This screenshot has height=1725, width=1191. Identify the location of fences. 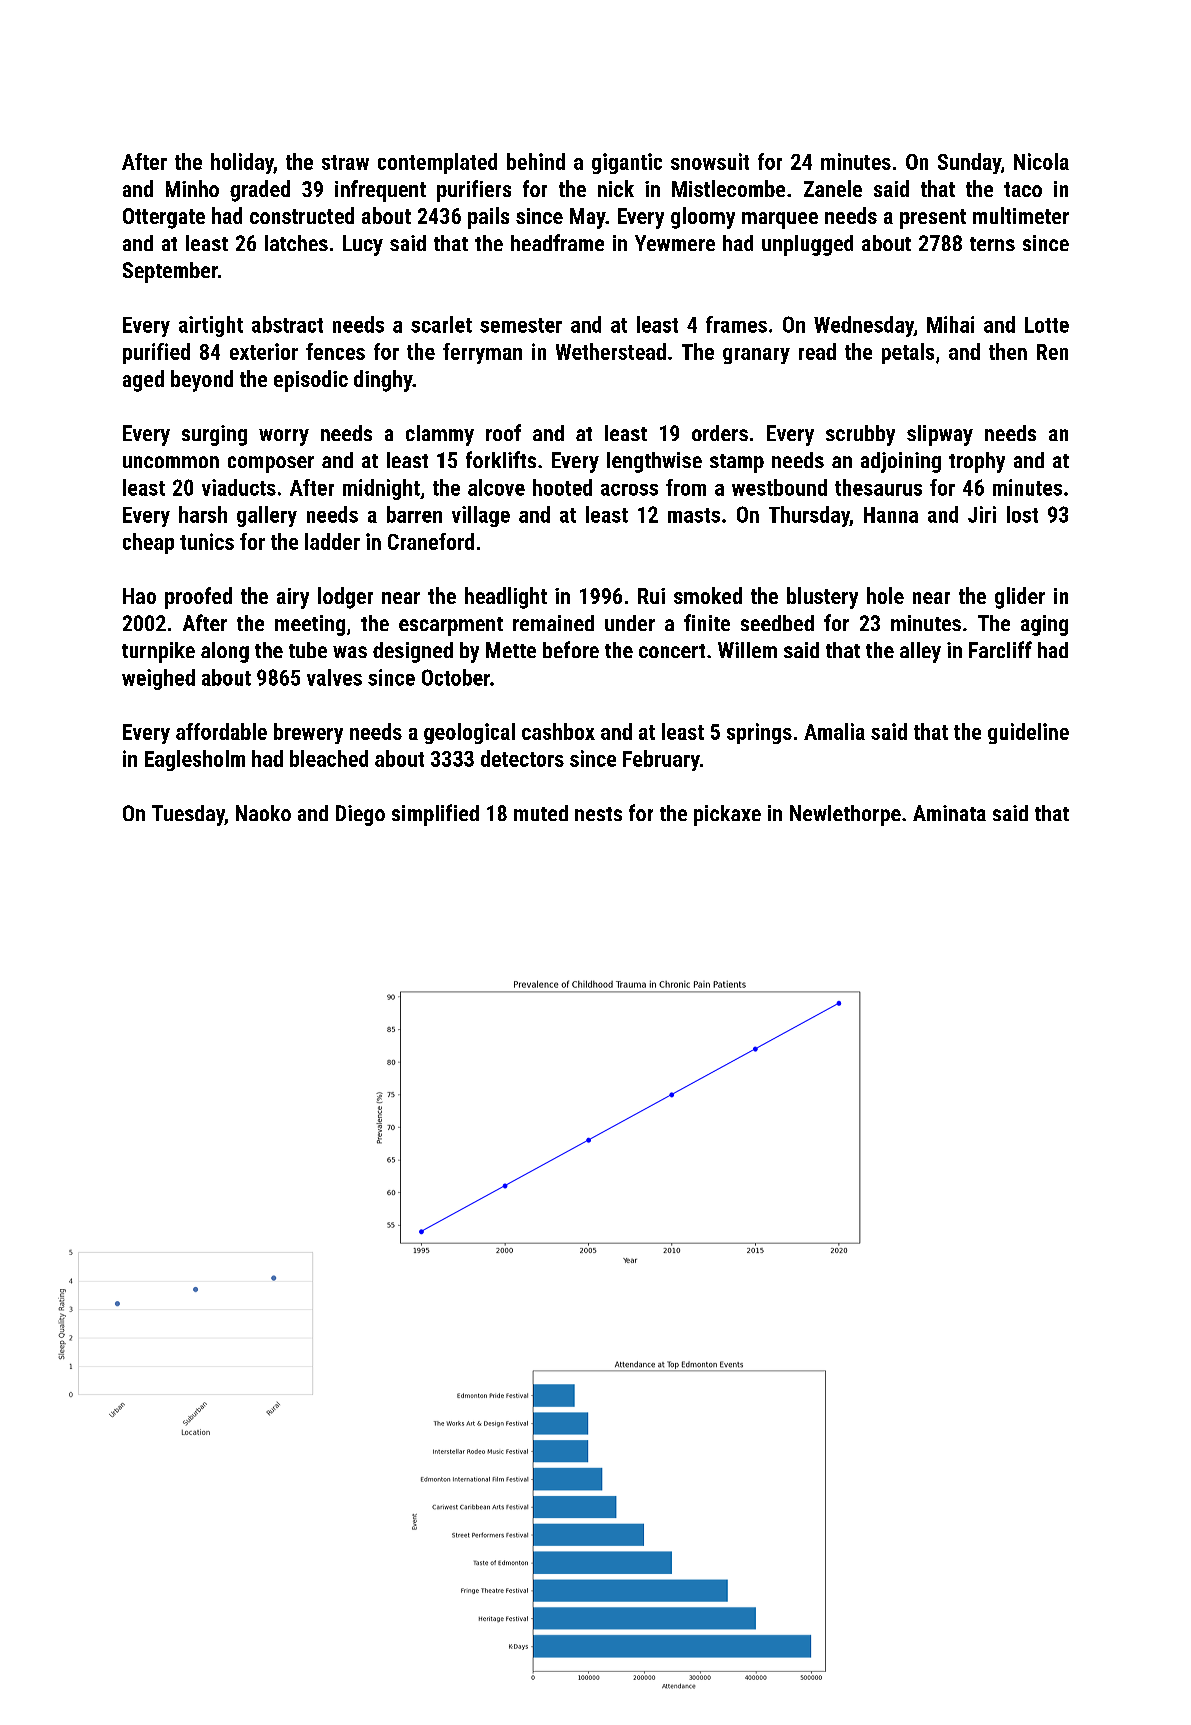
(335, 351).
